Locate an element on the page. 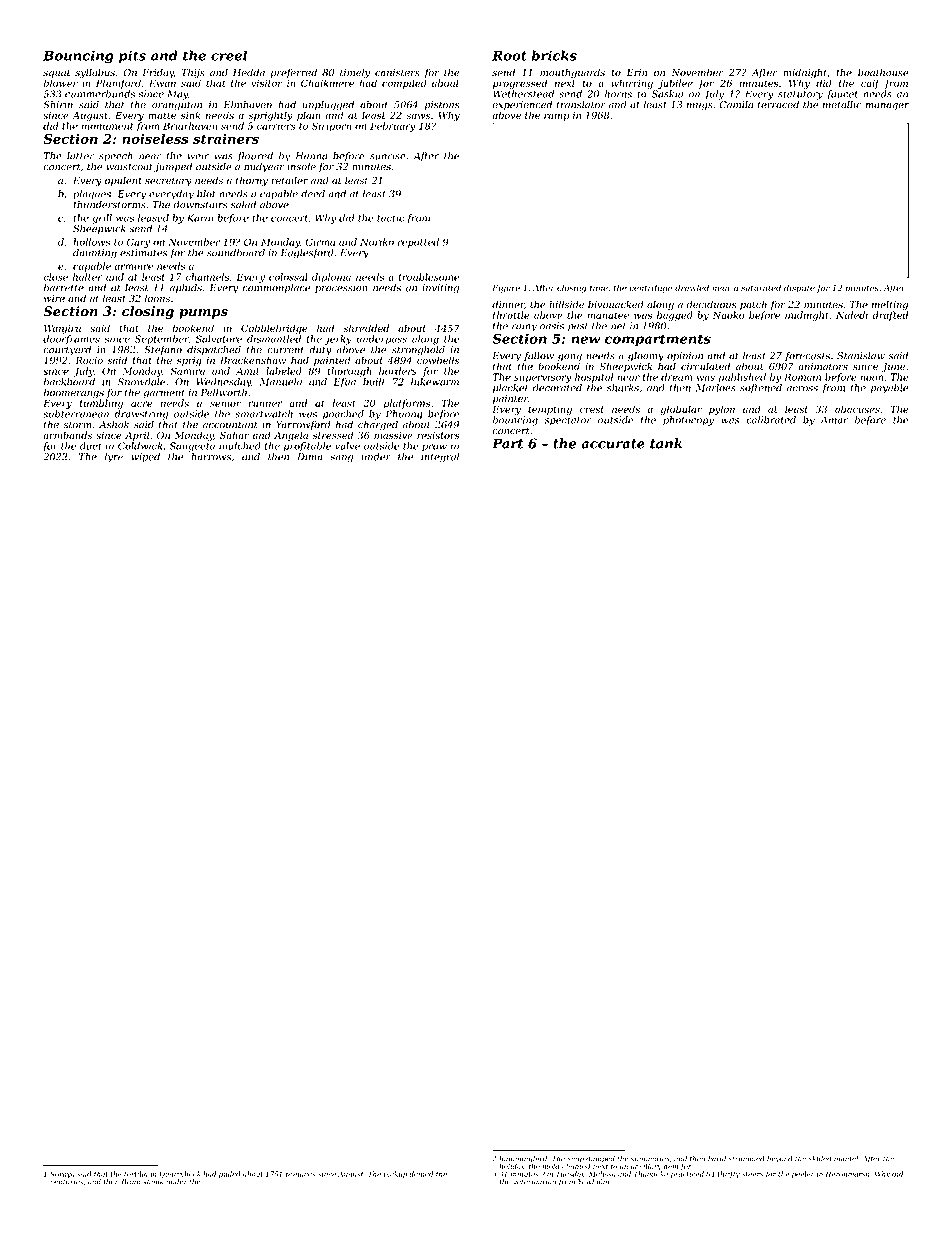 The width and height of the page is (952, 1233). Yewholm is located at coordinates (593, 1182).
